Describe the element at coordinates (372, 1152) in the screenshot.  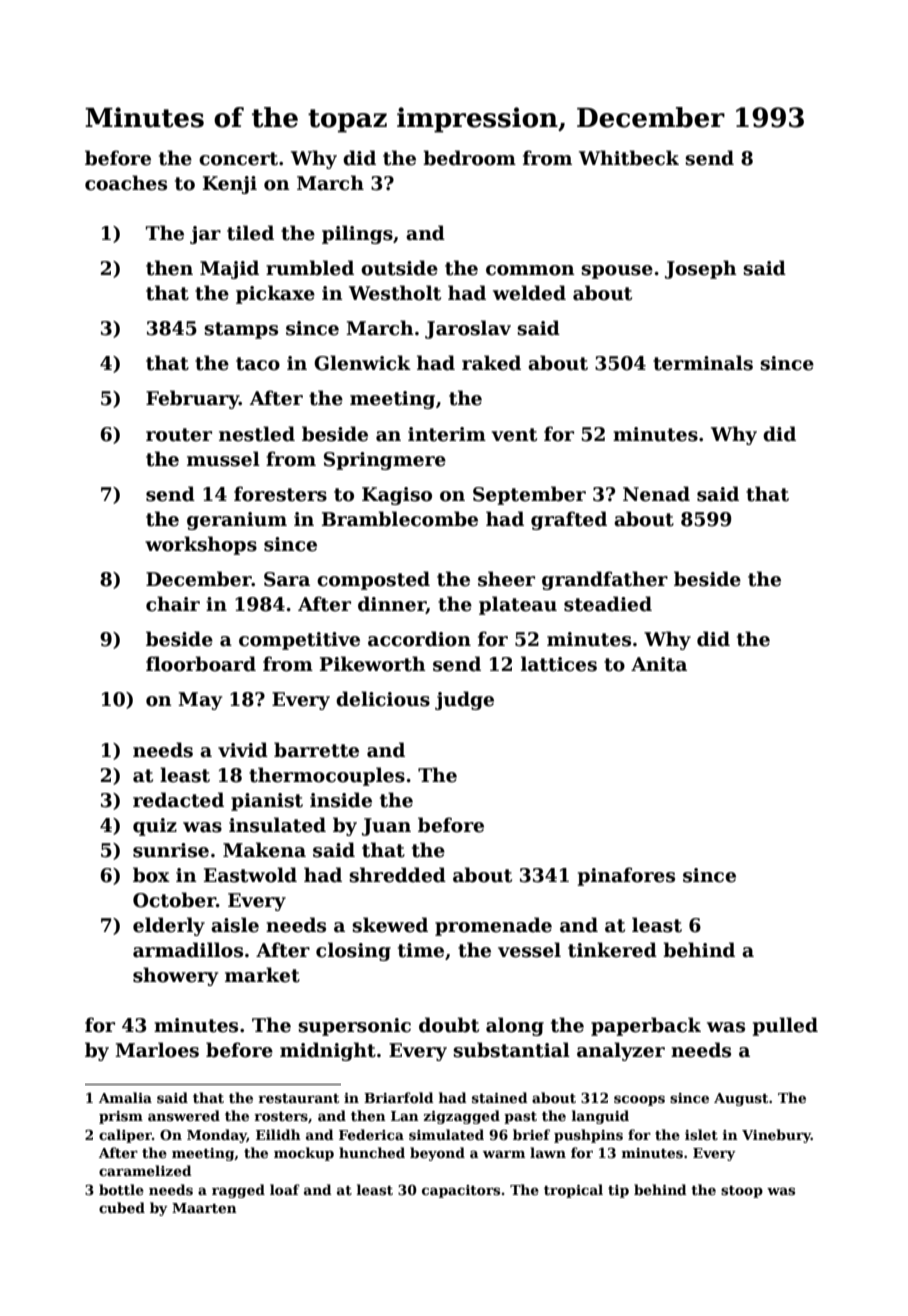
I see `hunched` at that location.
